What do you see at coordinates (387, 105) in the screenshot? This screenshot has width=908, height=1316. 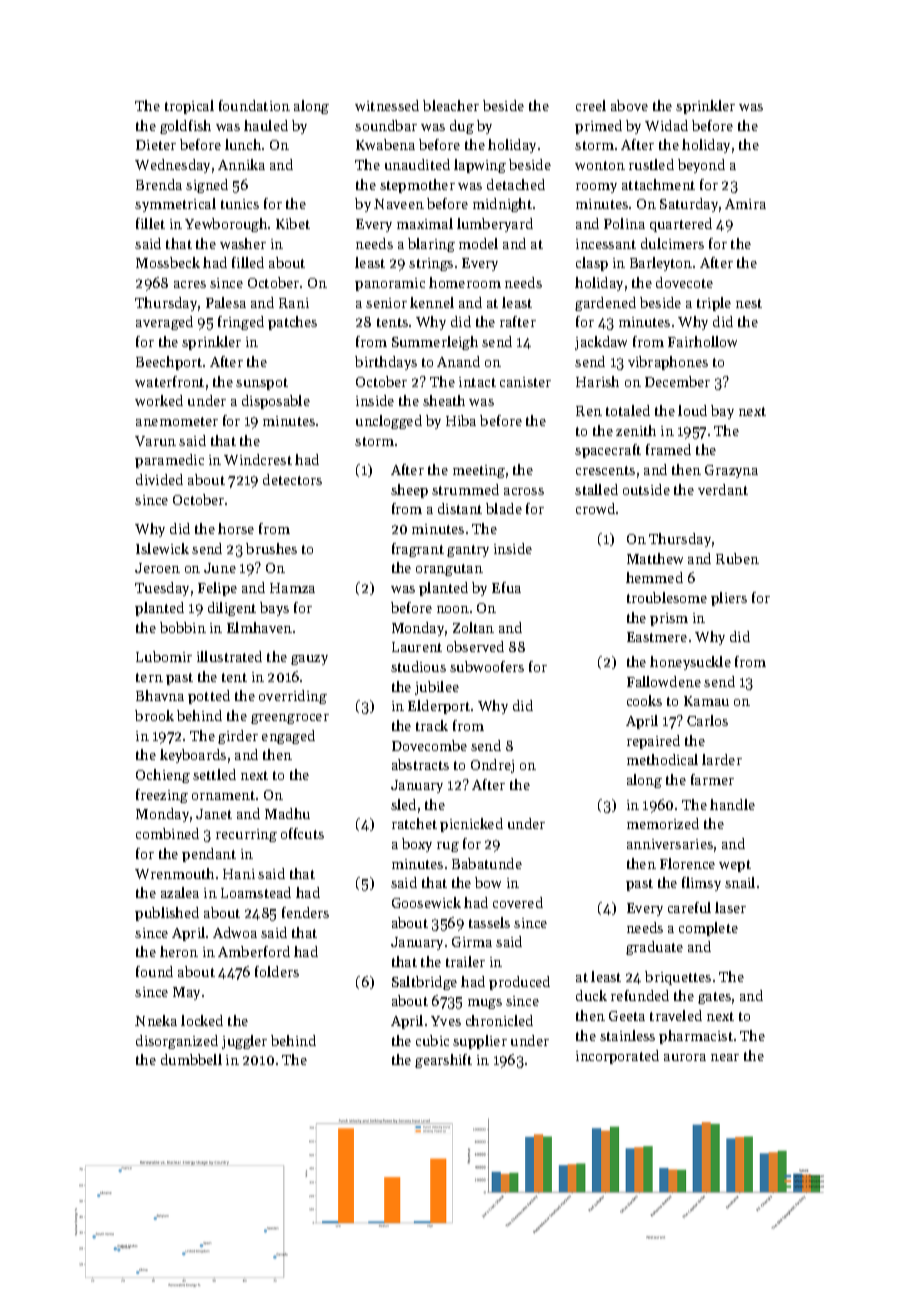 I see `witnessed` at bounding box center [387, 105].
